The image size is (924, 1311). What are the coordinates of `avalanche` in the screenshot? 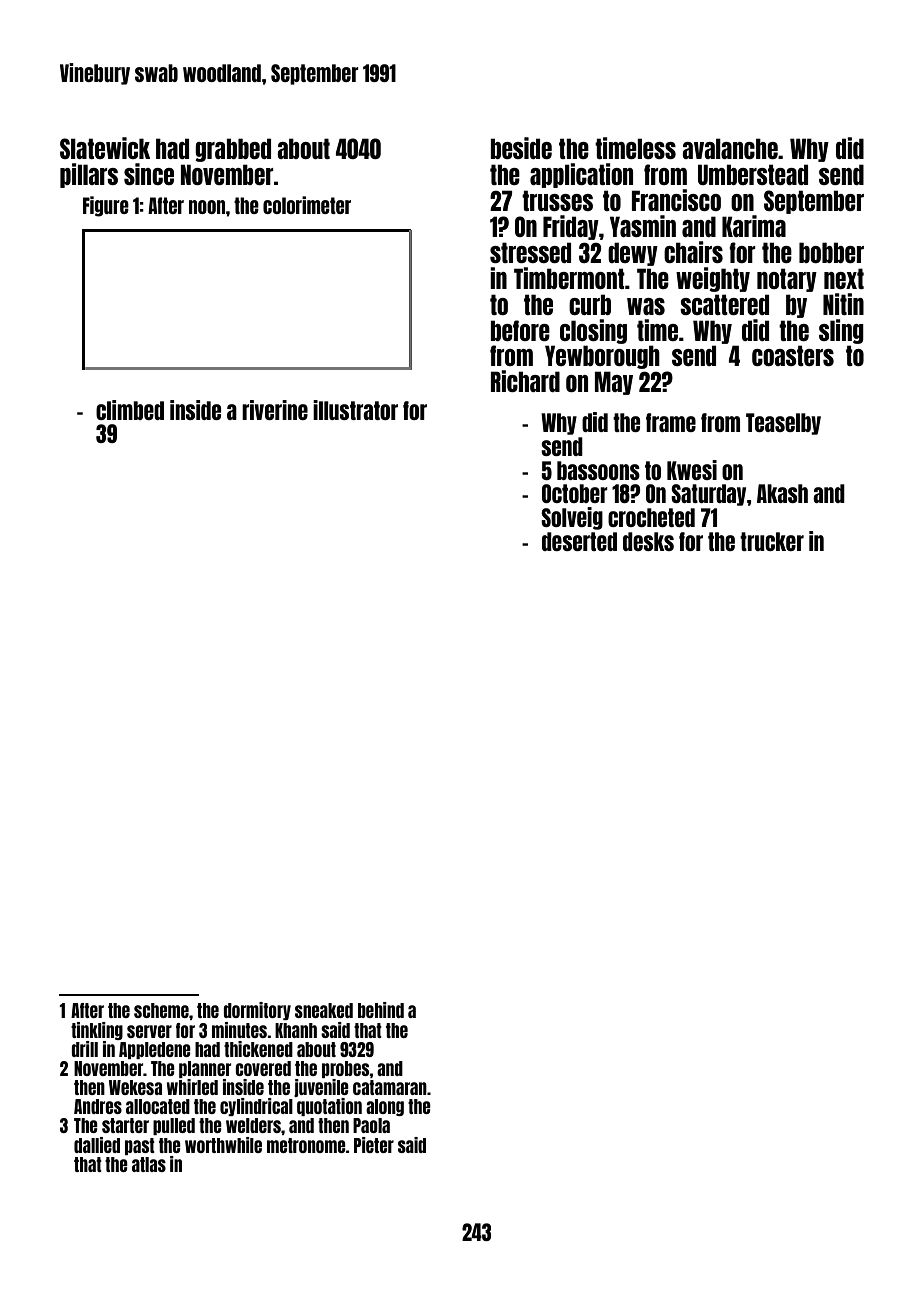 It's located at (730, 148).
